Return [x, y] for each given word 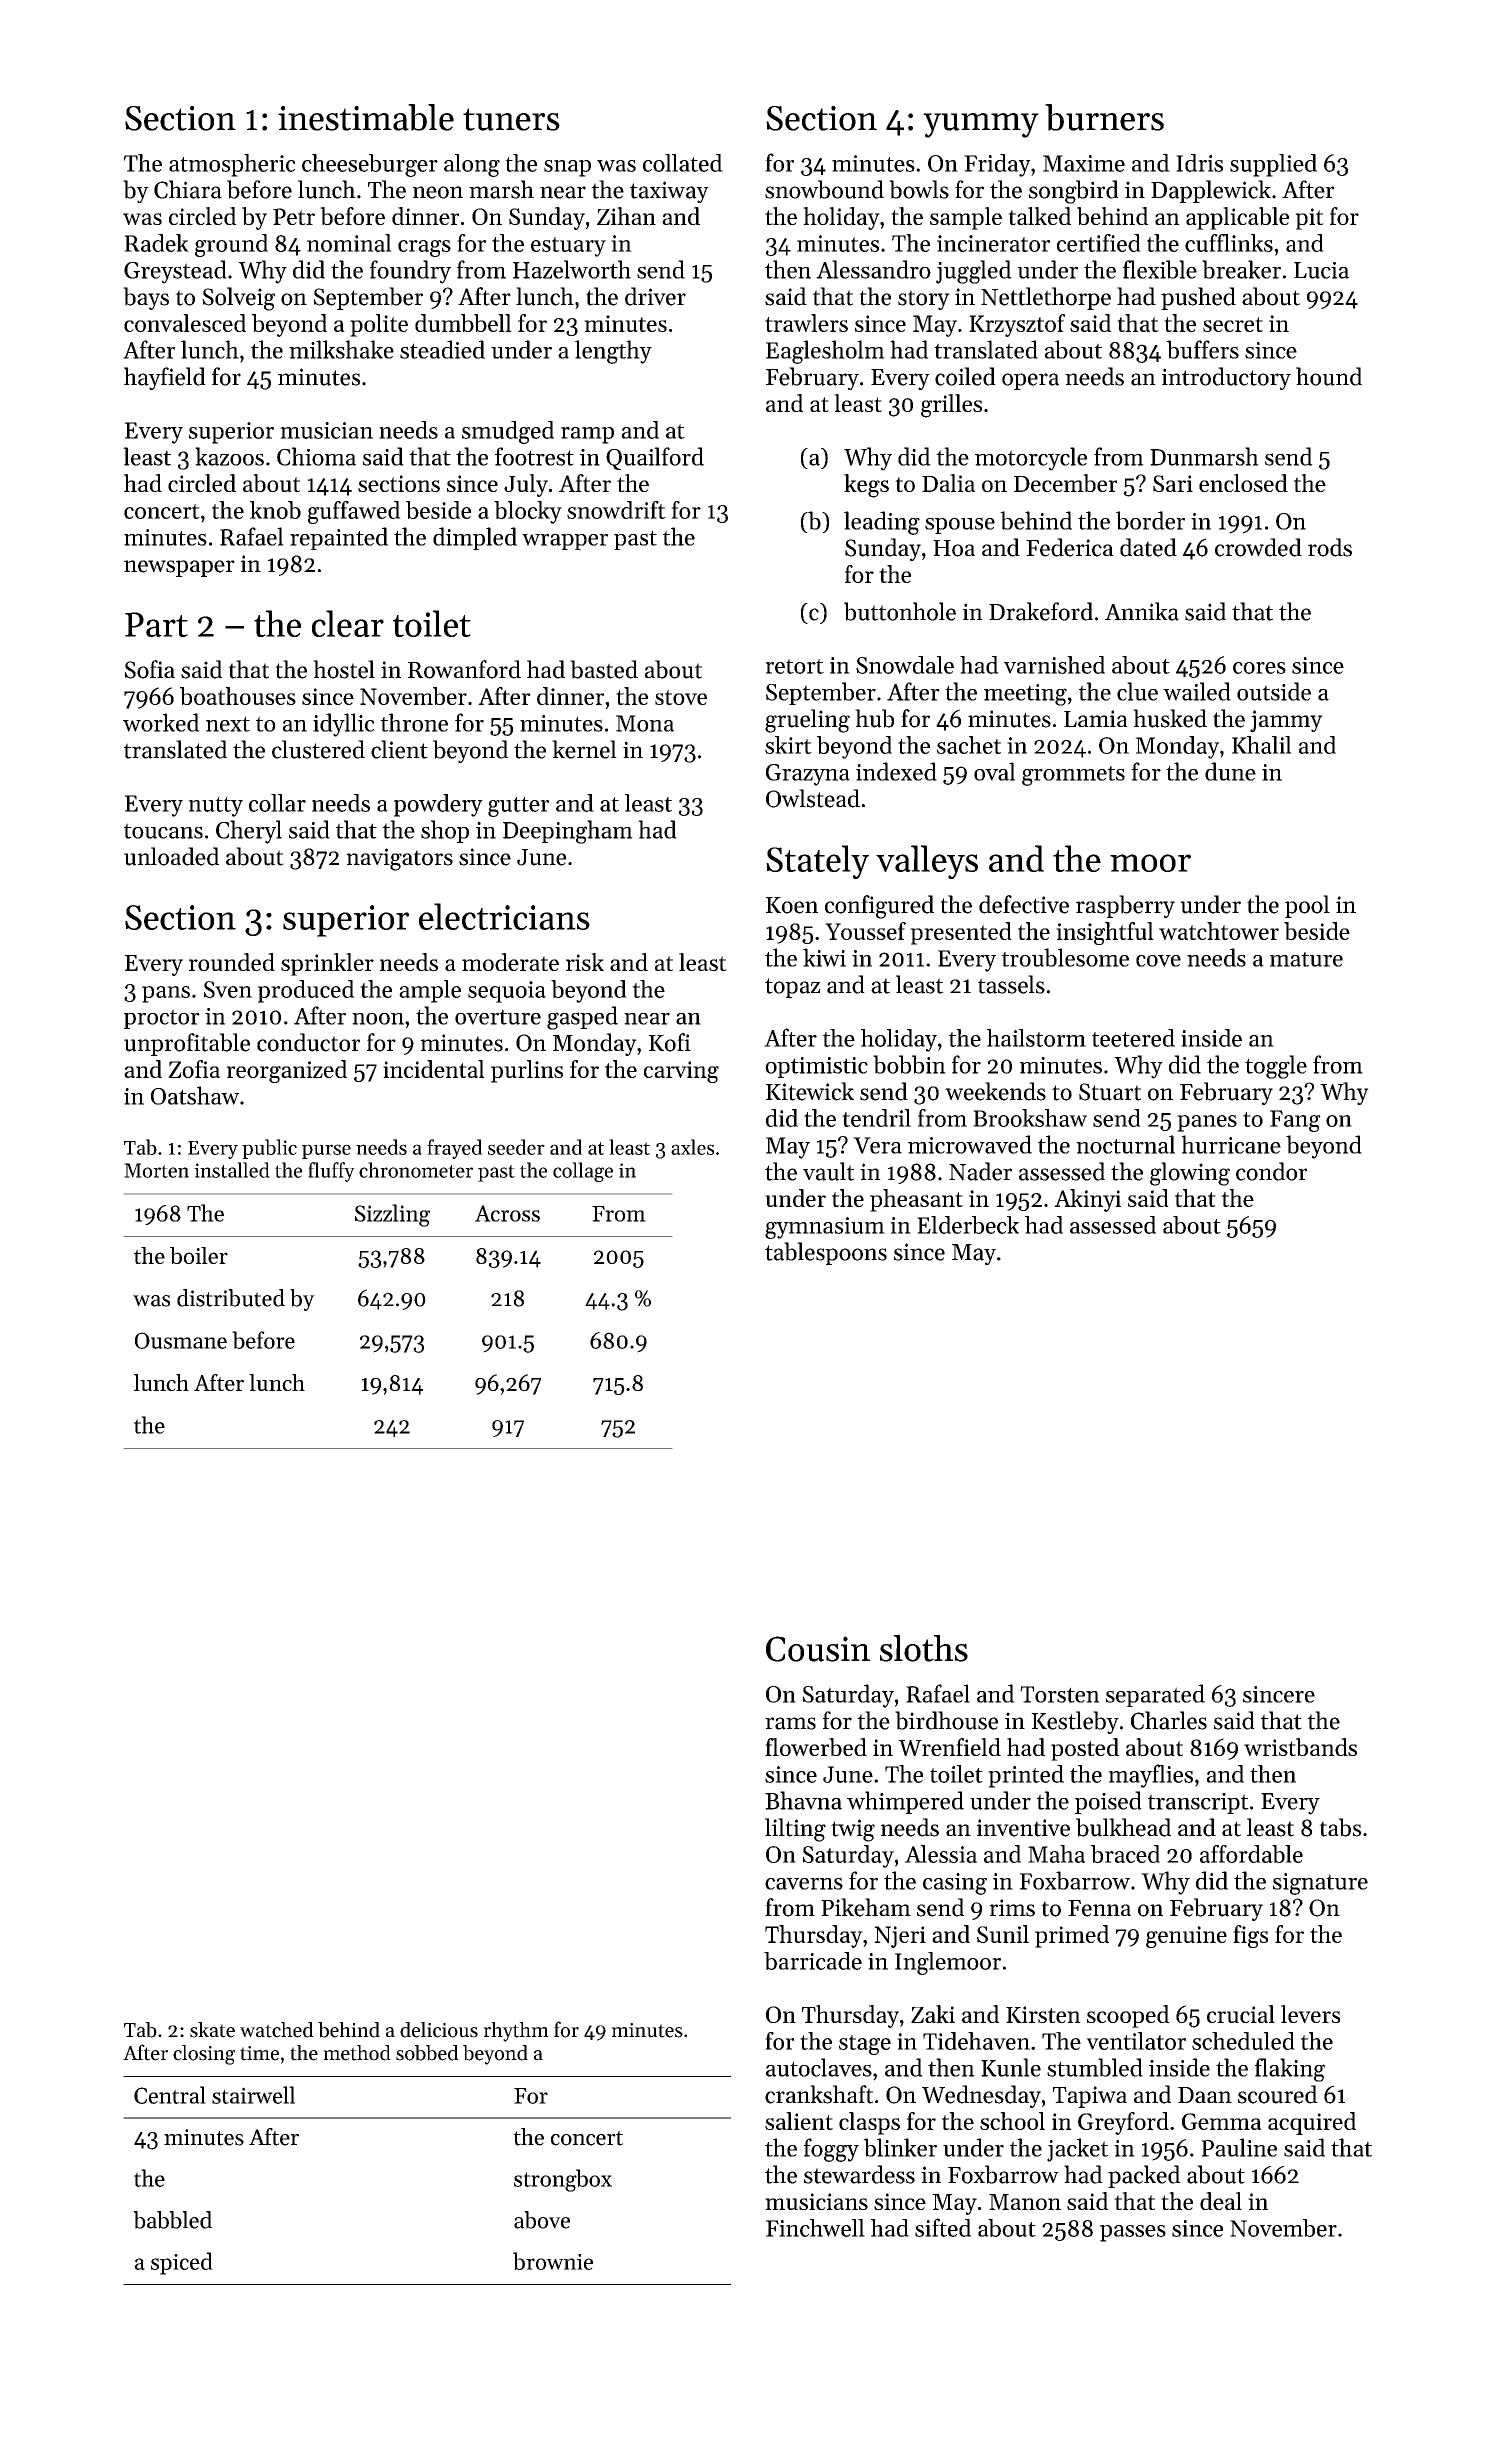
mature [1306, 959]
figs [1250, 1936]
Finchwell [815, 2228]
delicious [439, 2030]
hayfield [165, 378]
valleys [927, 862]
